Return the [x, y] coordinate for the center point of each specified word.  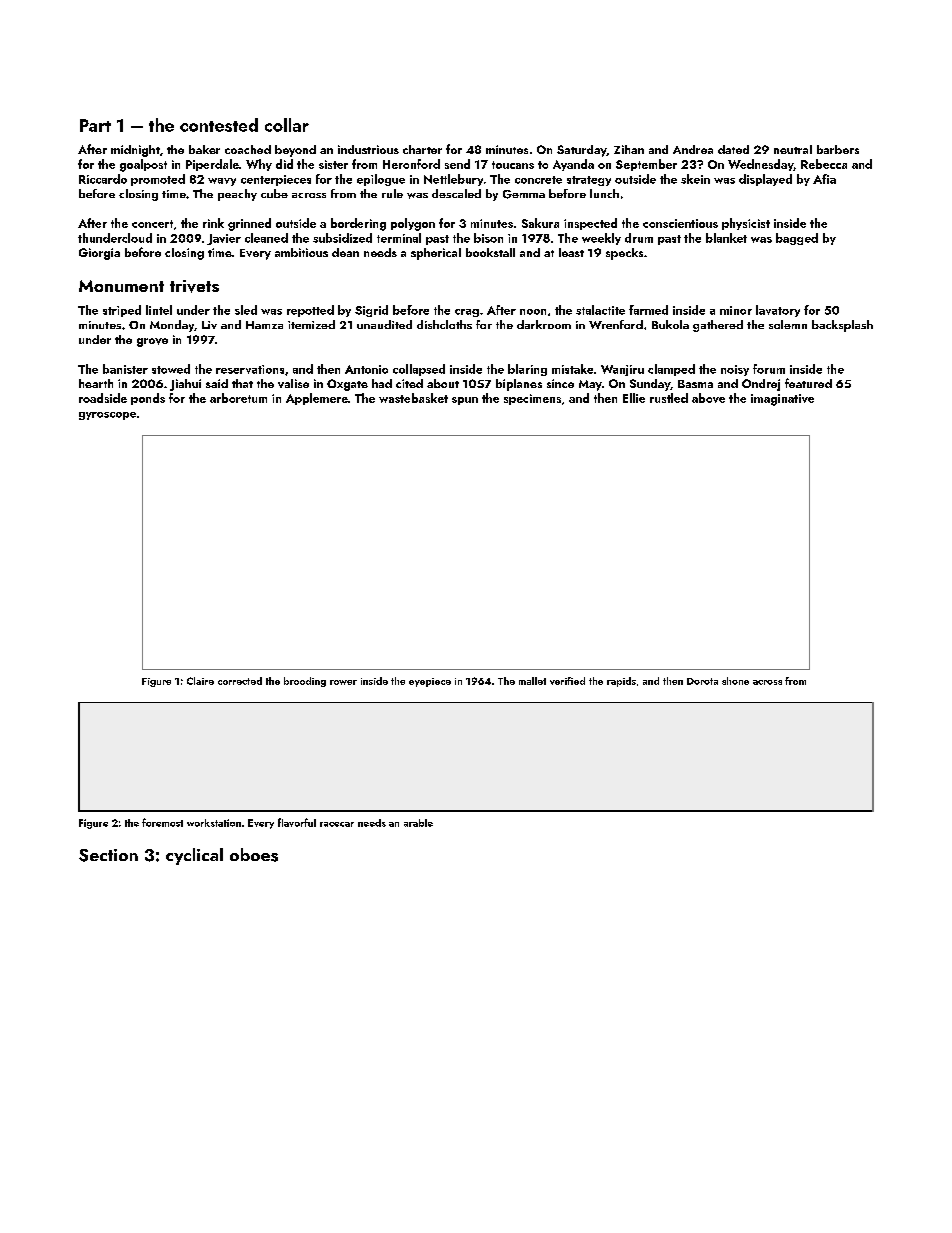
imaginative [782, 400]
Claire [200, 681]
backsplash [842, 326]
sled [246, 310]
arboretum [238, 398]
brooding [305, 682]
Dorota [702, 681]
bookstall [490, 252]
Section [108, 855]
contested [219, 125]
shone [735, 681]
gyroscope [107, 416]
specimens [532, 399]
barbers [838, 149]
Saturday [582, 151]
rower [343, 682]
